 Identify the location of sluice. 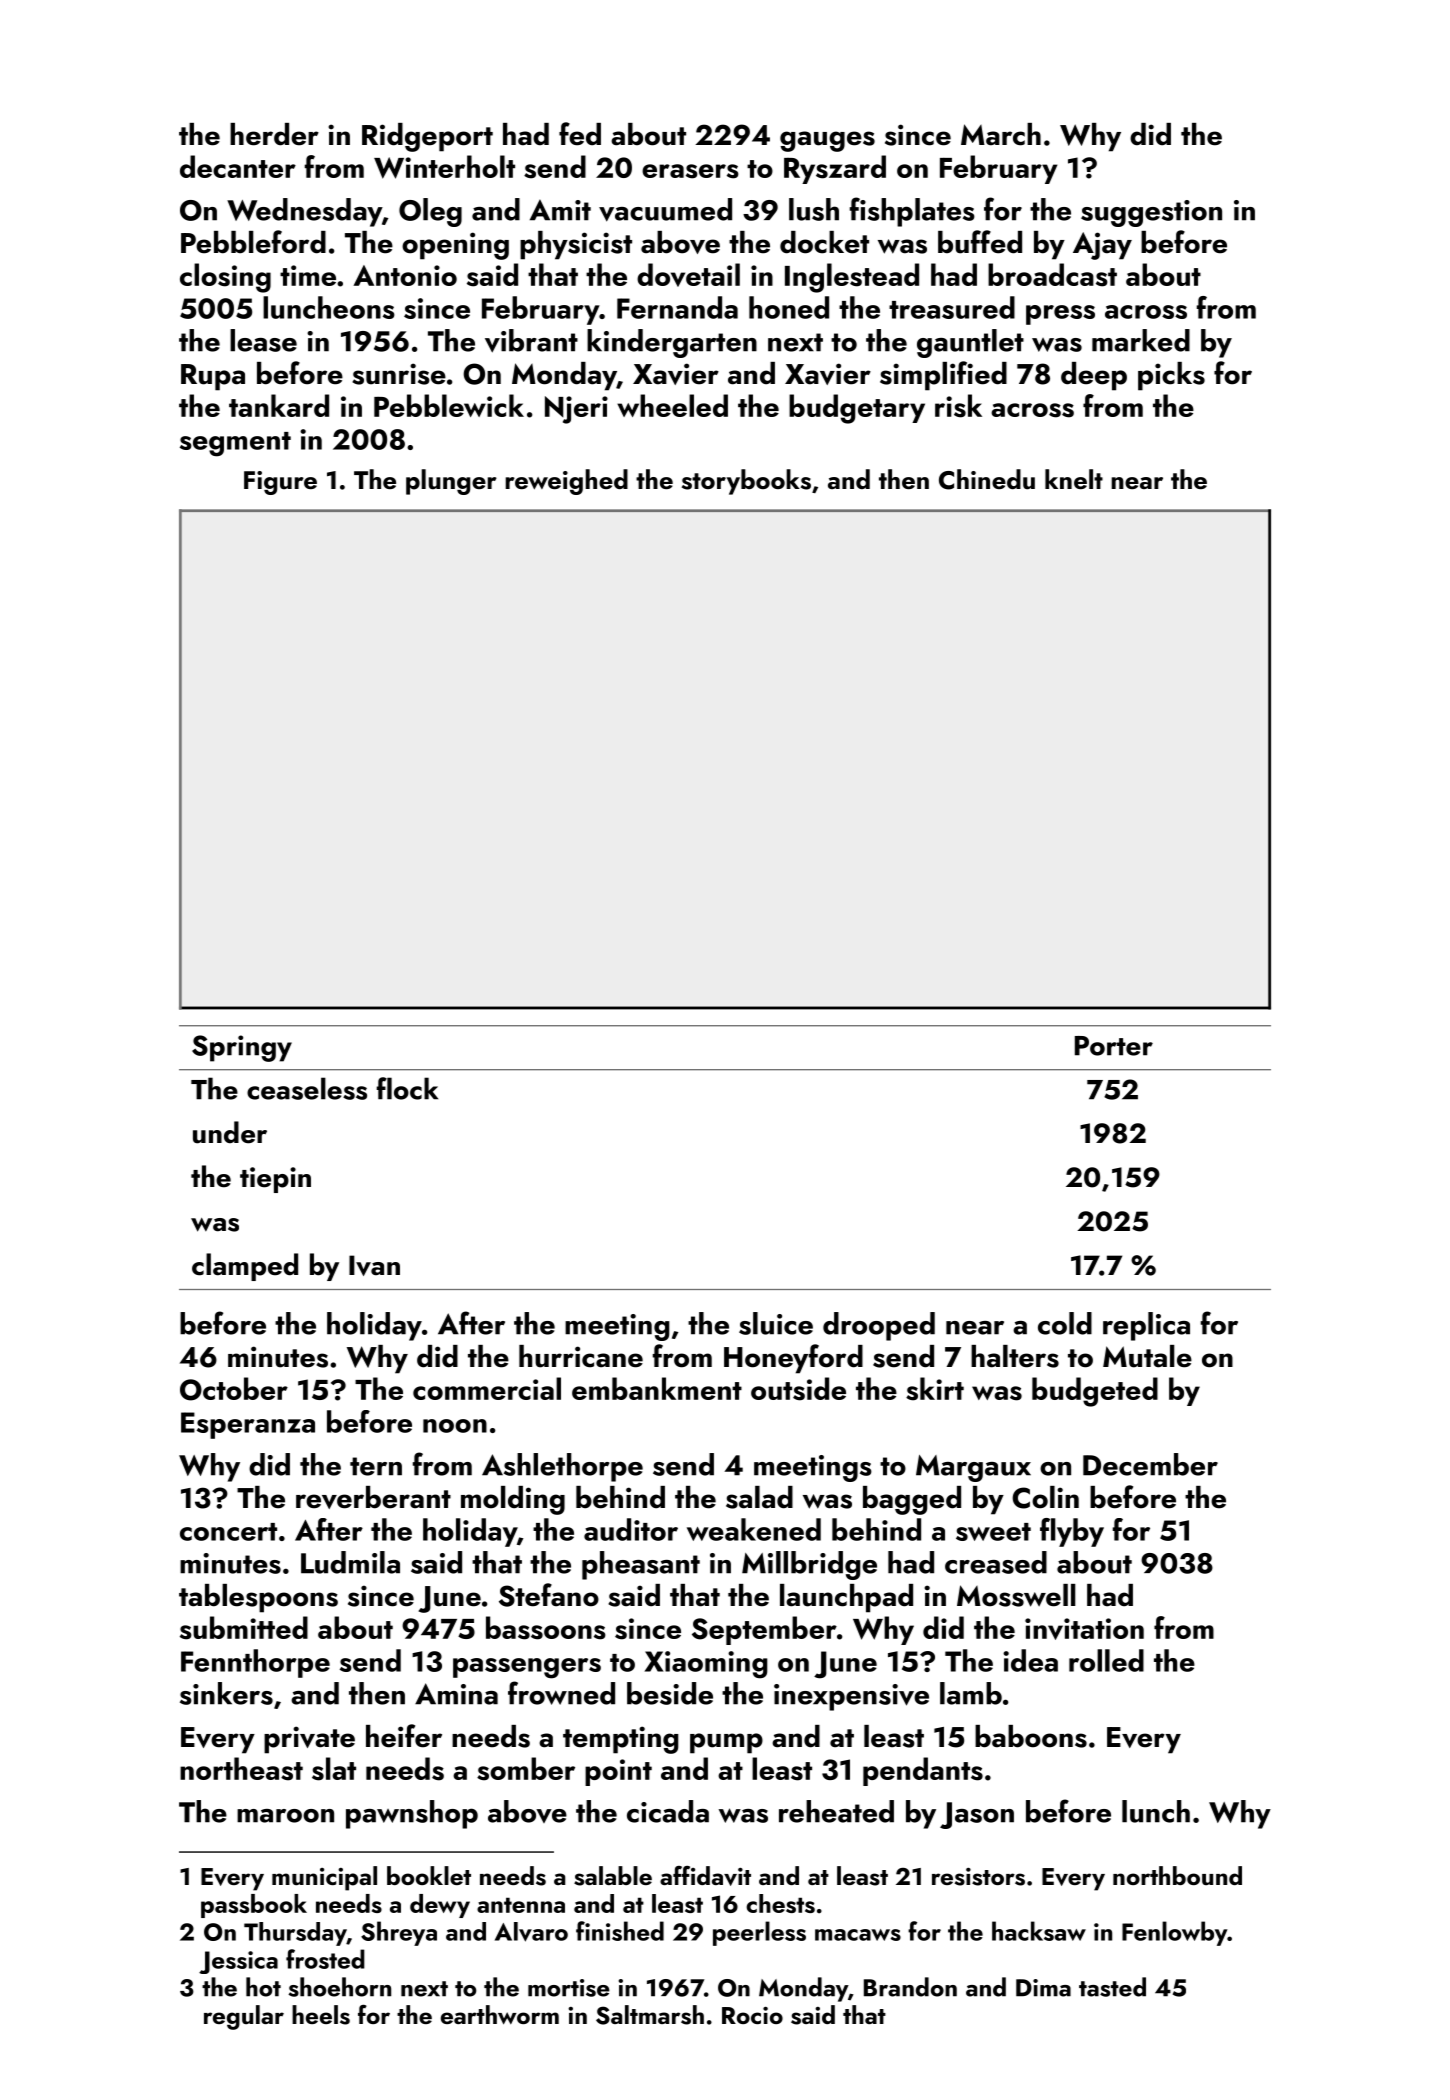
(776, 1323).
